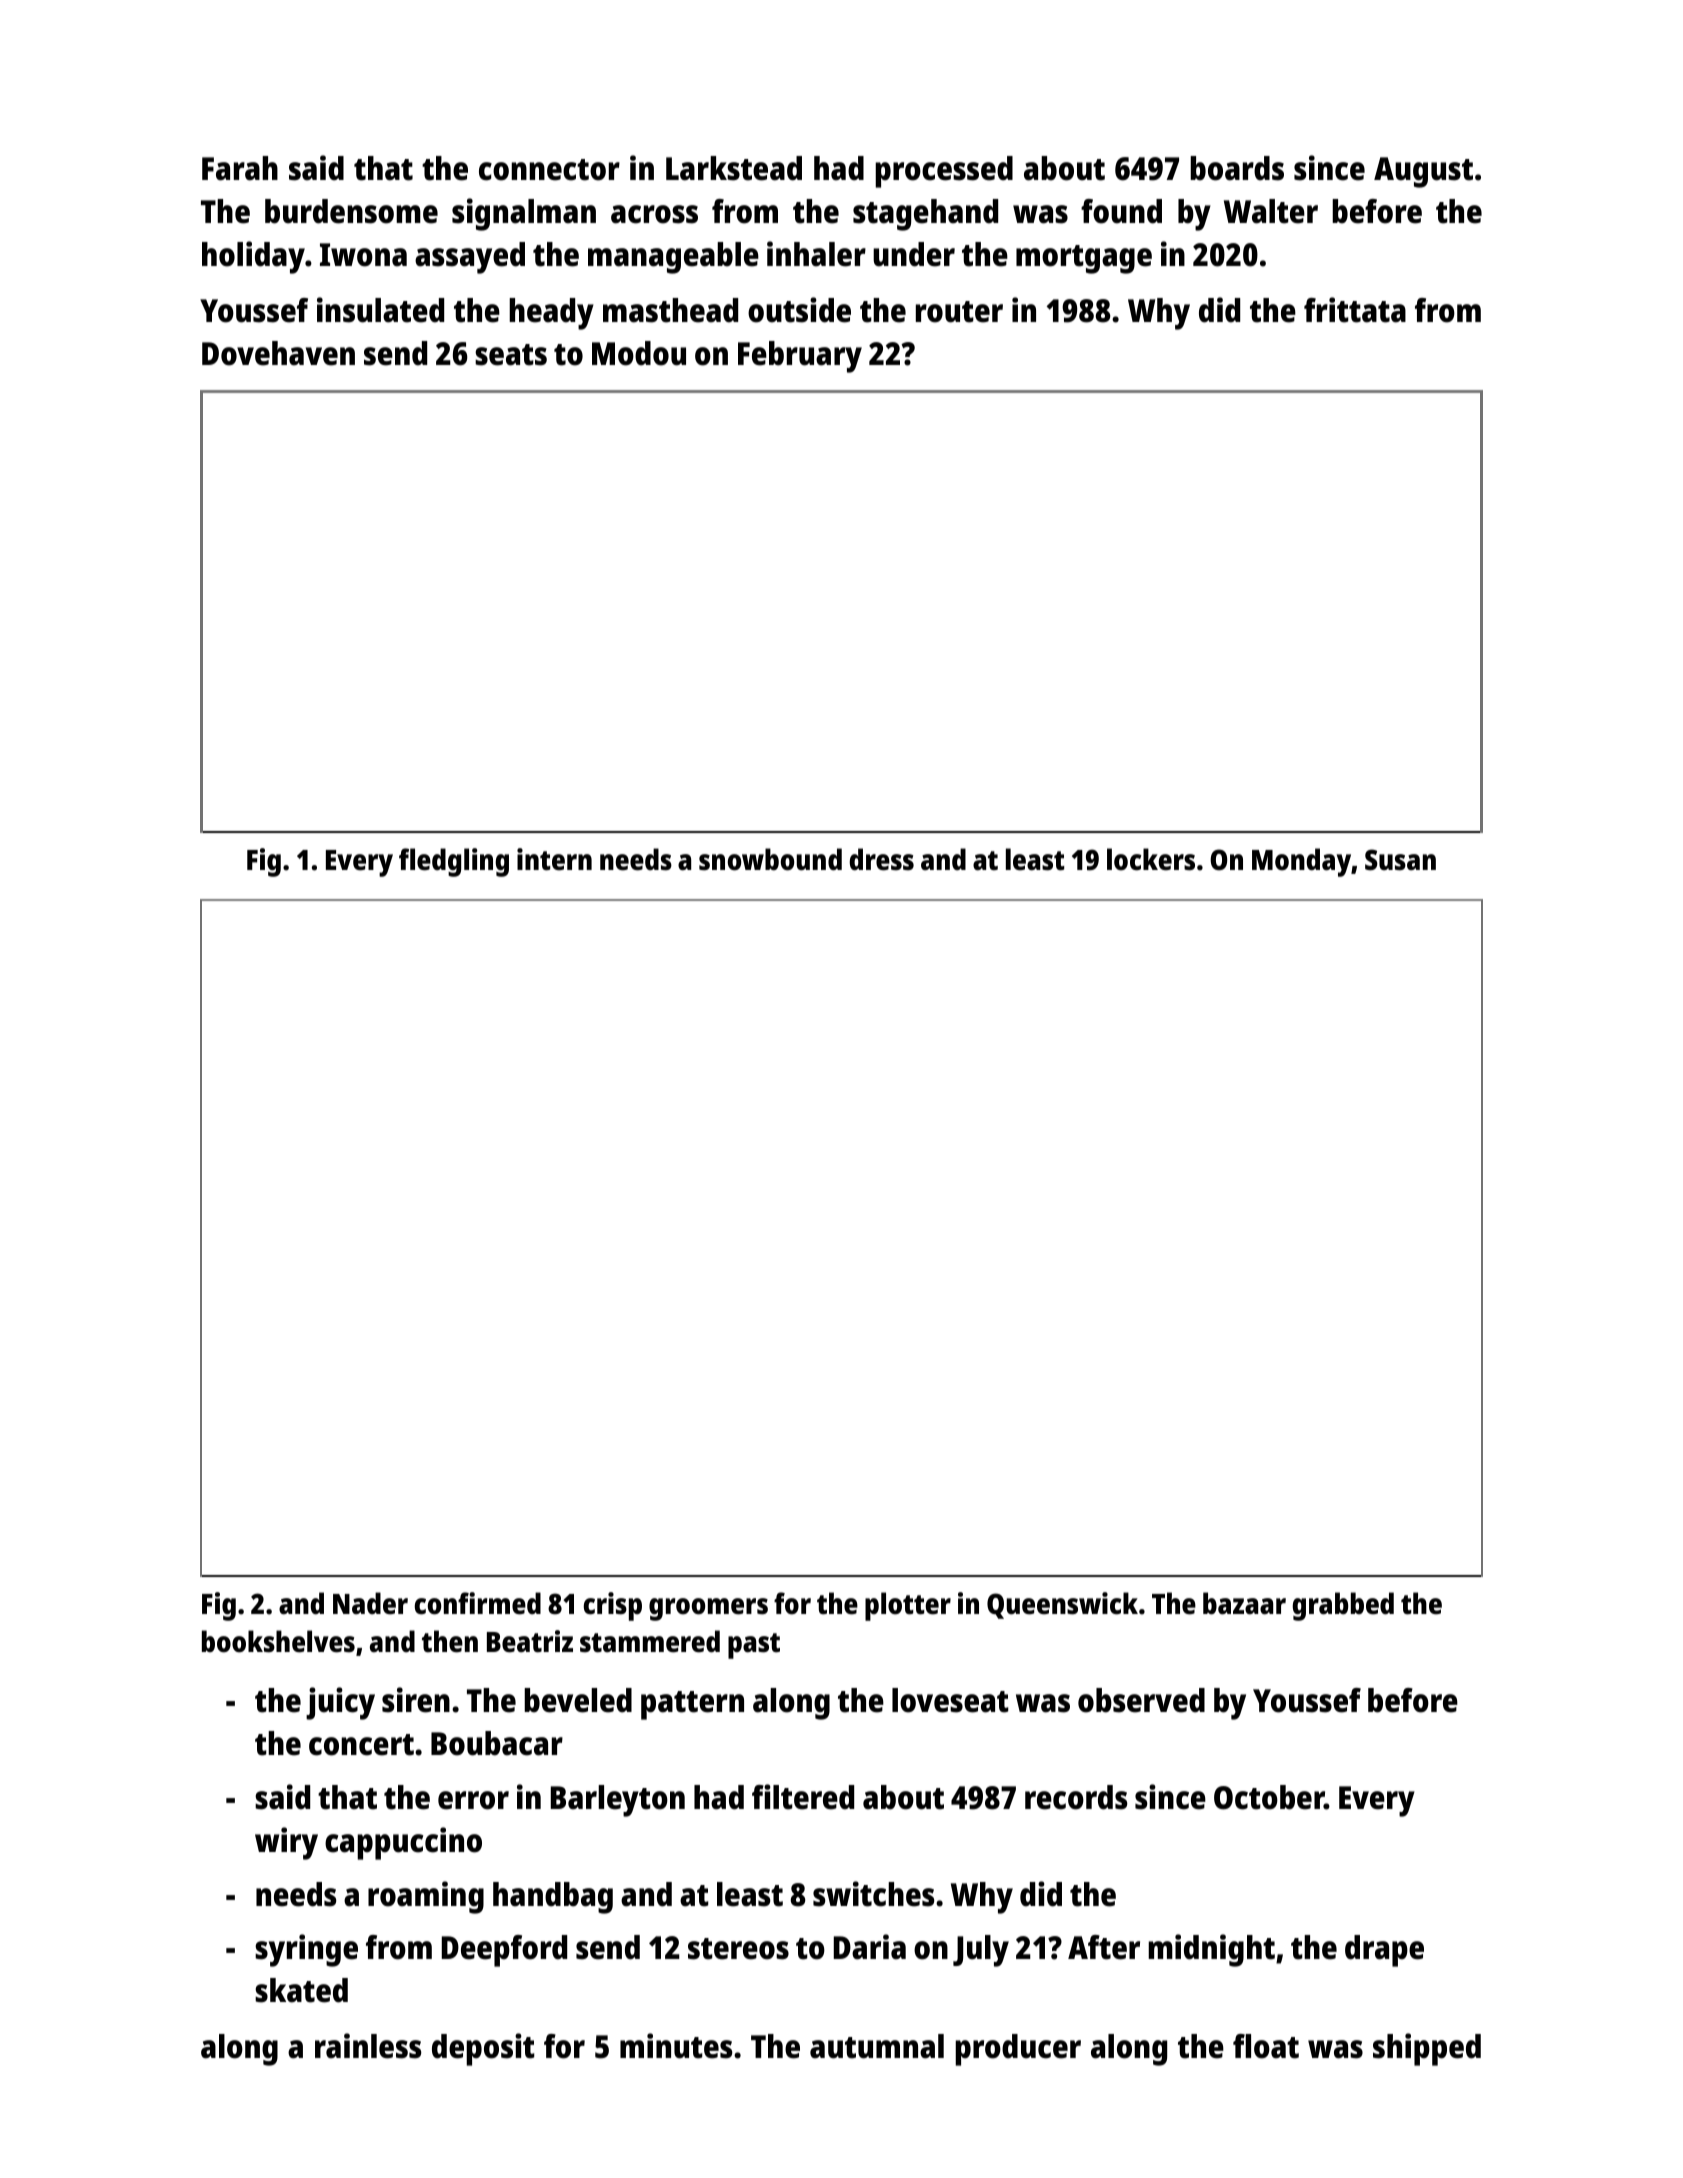 The height and width of the screenshot is (2178, 1683). Describe the element at coordinates (877, 2046) in the screenshot. I see `autumnal` at that location.
